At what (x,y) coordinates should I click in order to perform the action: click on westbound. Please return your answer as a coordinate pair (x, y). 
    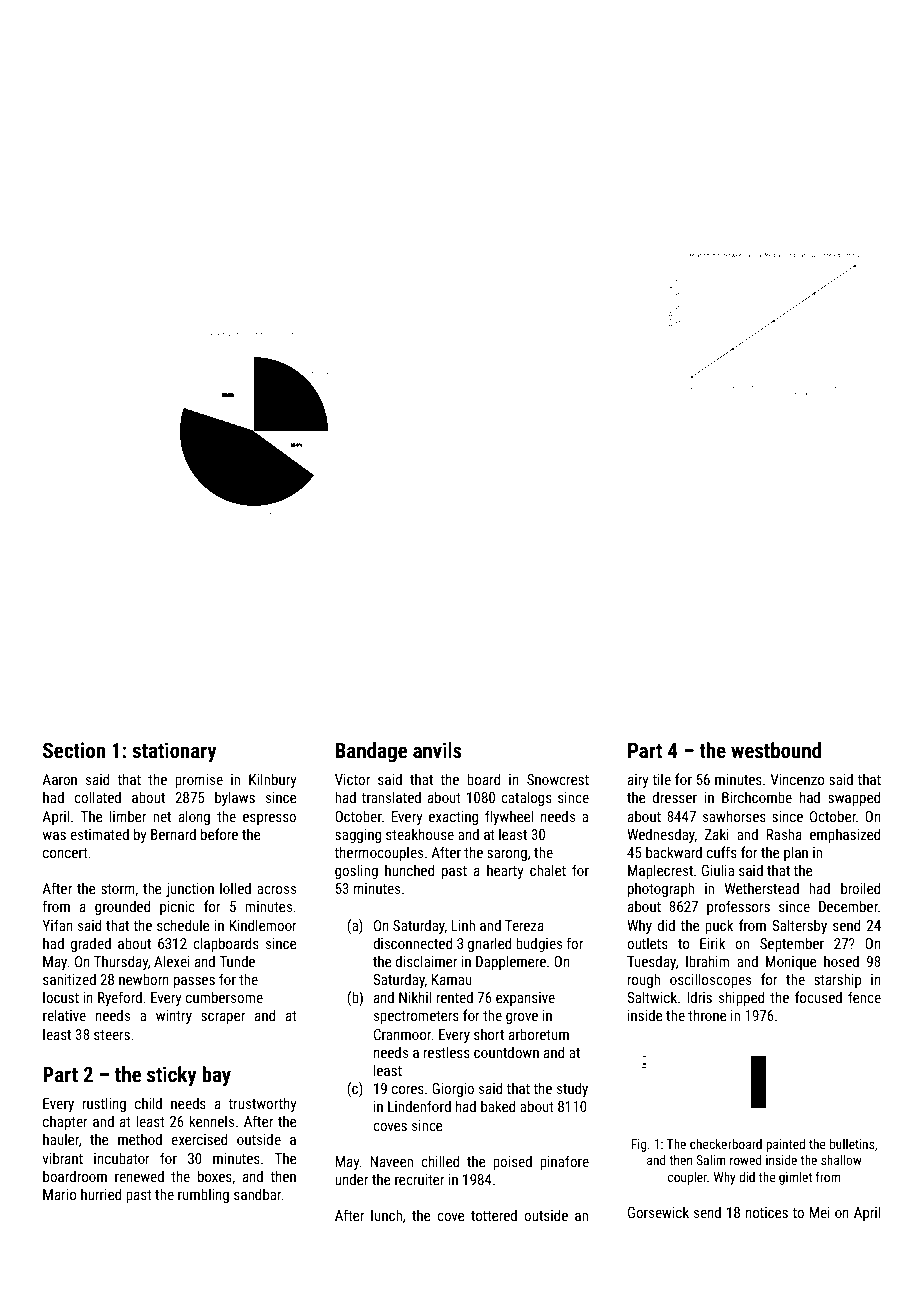
    Looking at the image, I should click on (776, 750).
